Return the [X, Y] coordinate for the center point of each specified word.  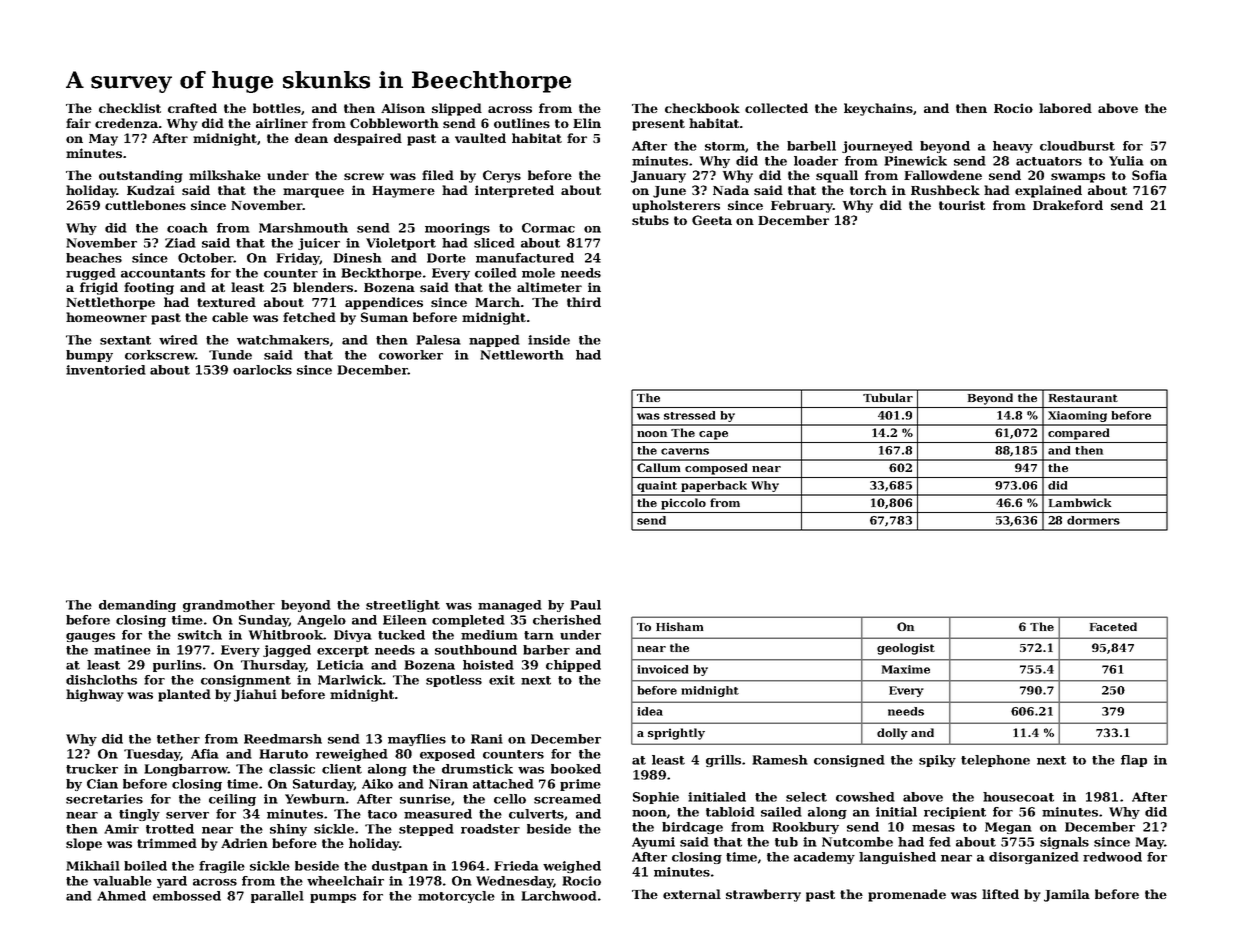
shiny [288, 830]
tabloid [730, 812]
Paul [585, 605]
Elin [587, 123]
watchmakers [283, 340]
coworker [411, 355]
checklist [130, 108]
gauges [90, 637]
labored [1065, 108]
